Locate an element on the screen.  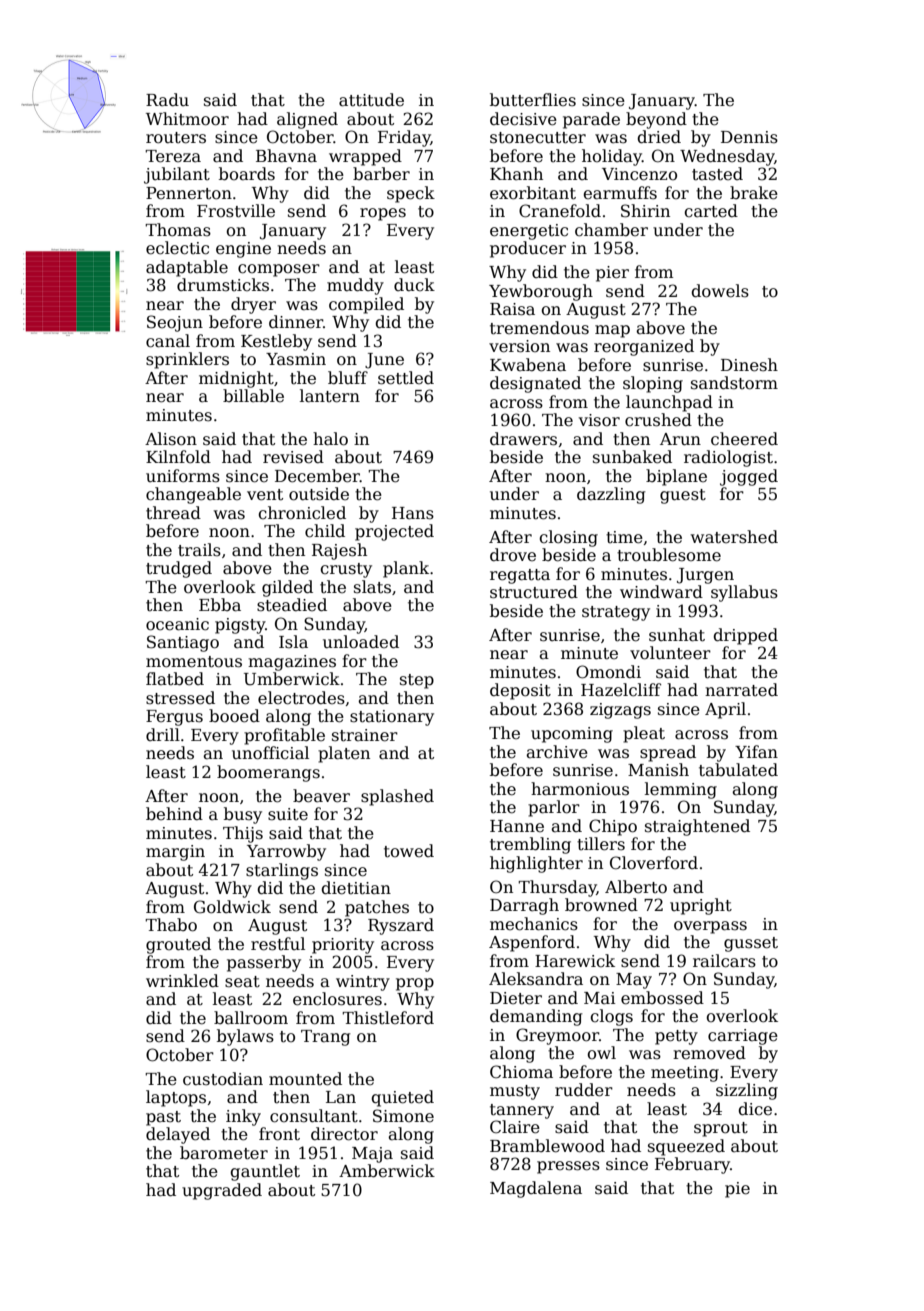
Kestleby is located at coordinates (276, 342).
